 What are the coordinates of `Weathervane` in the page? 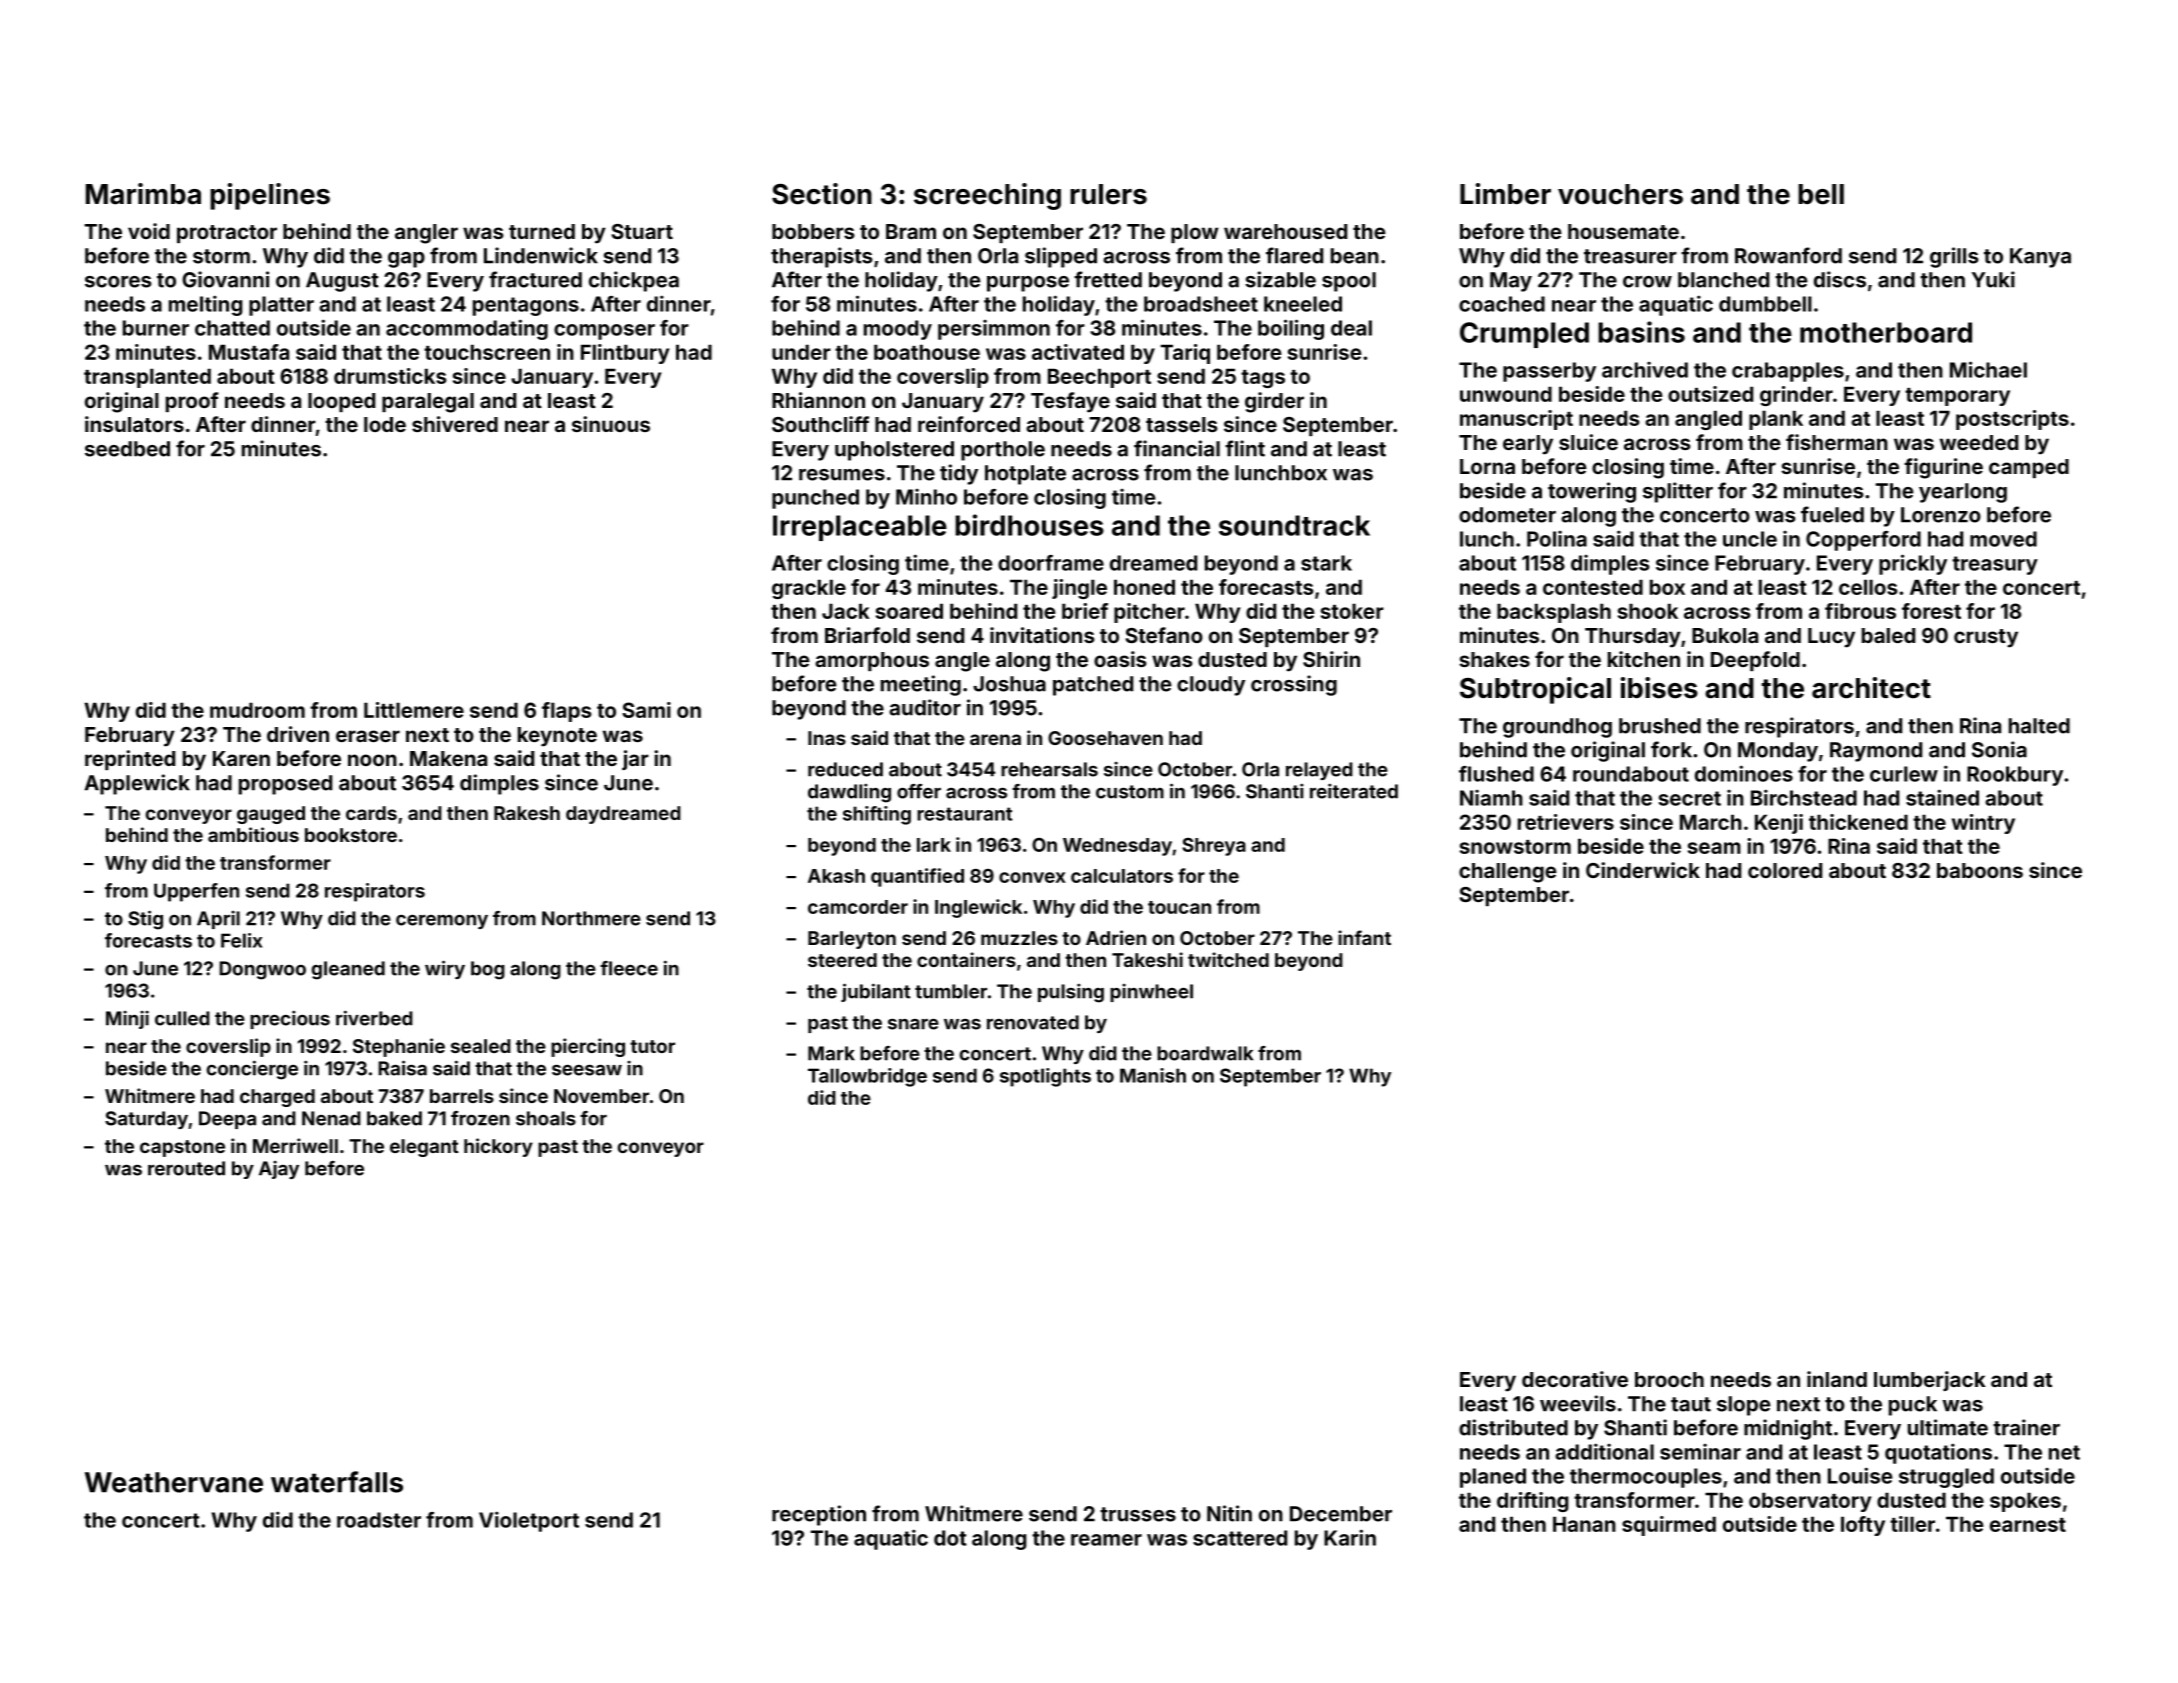 It's located at (174, 1482).
